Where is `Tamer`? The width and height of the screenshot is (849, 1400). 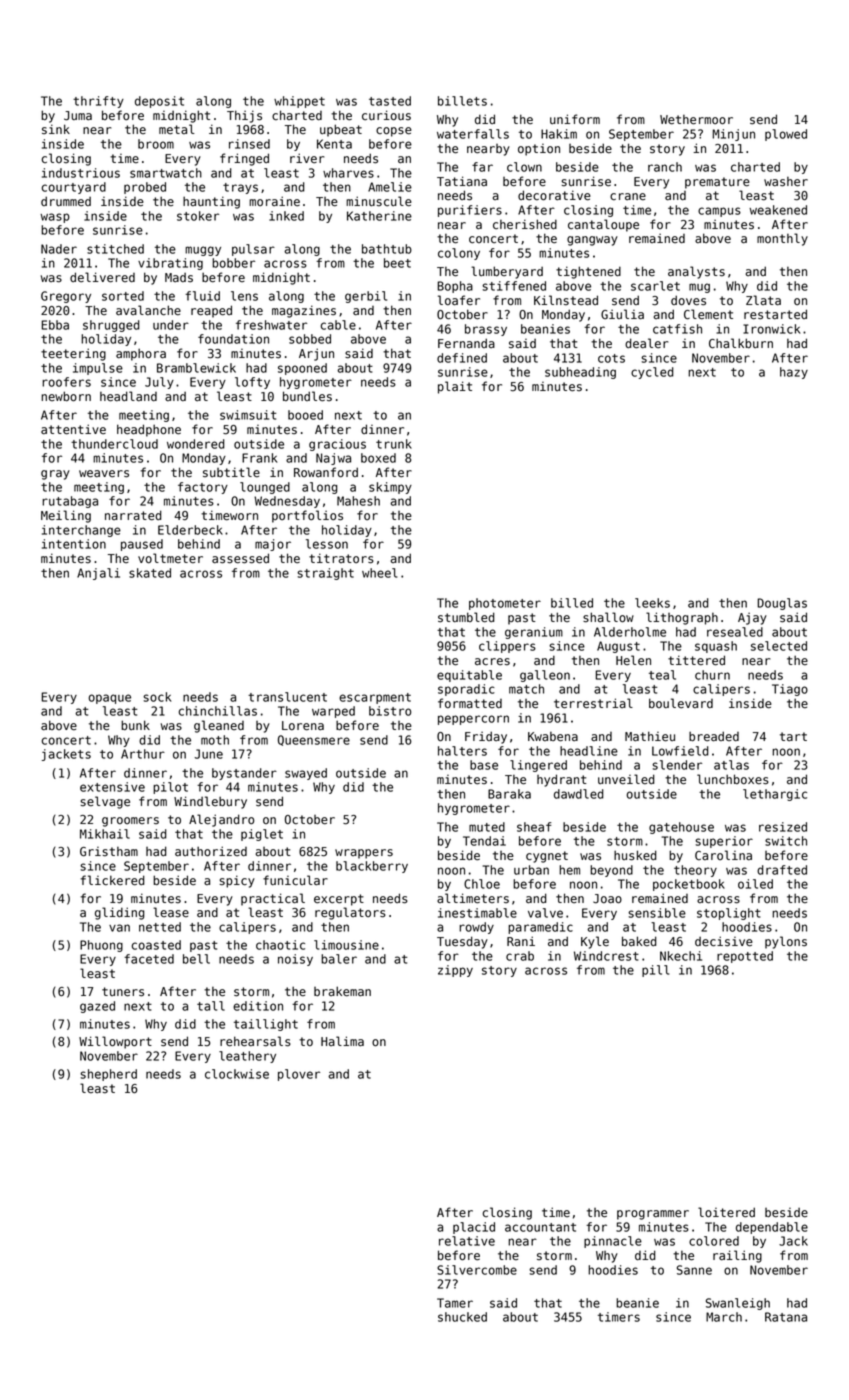 Tamer is located at coordinates (455, 1303).
